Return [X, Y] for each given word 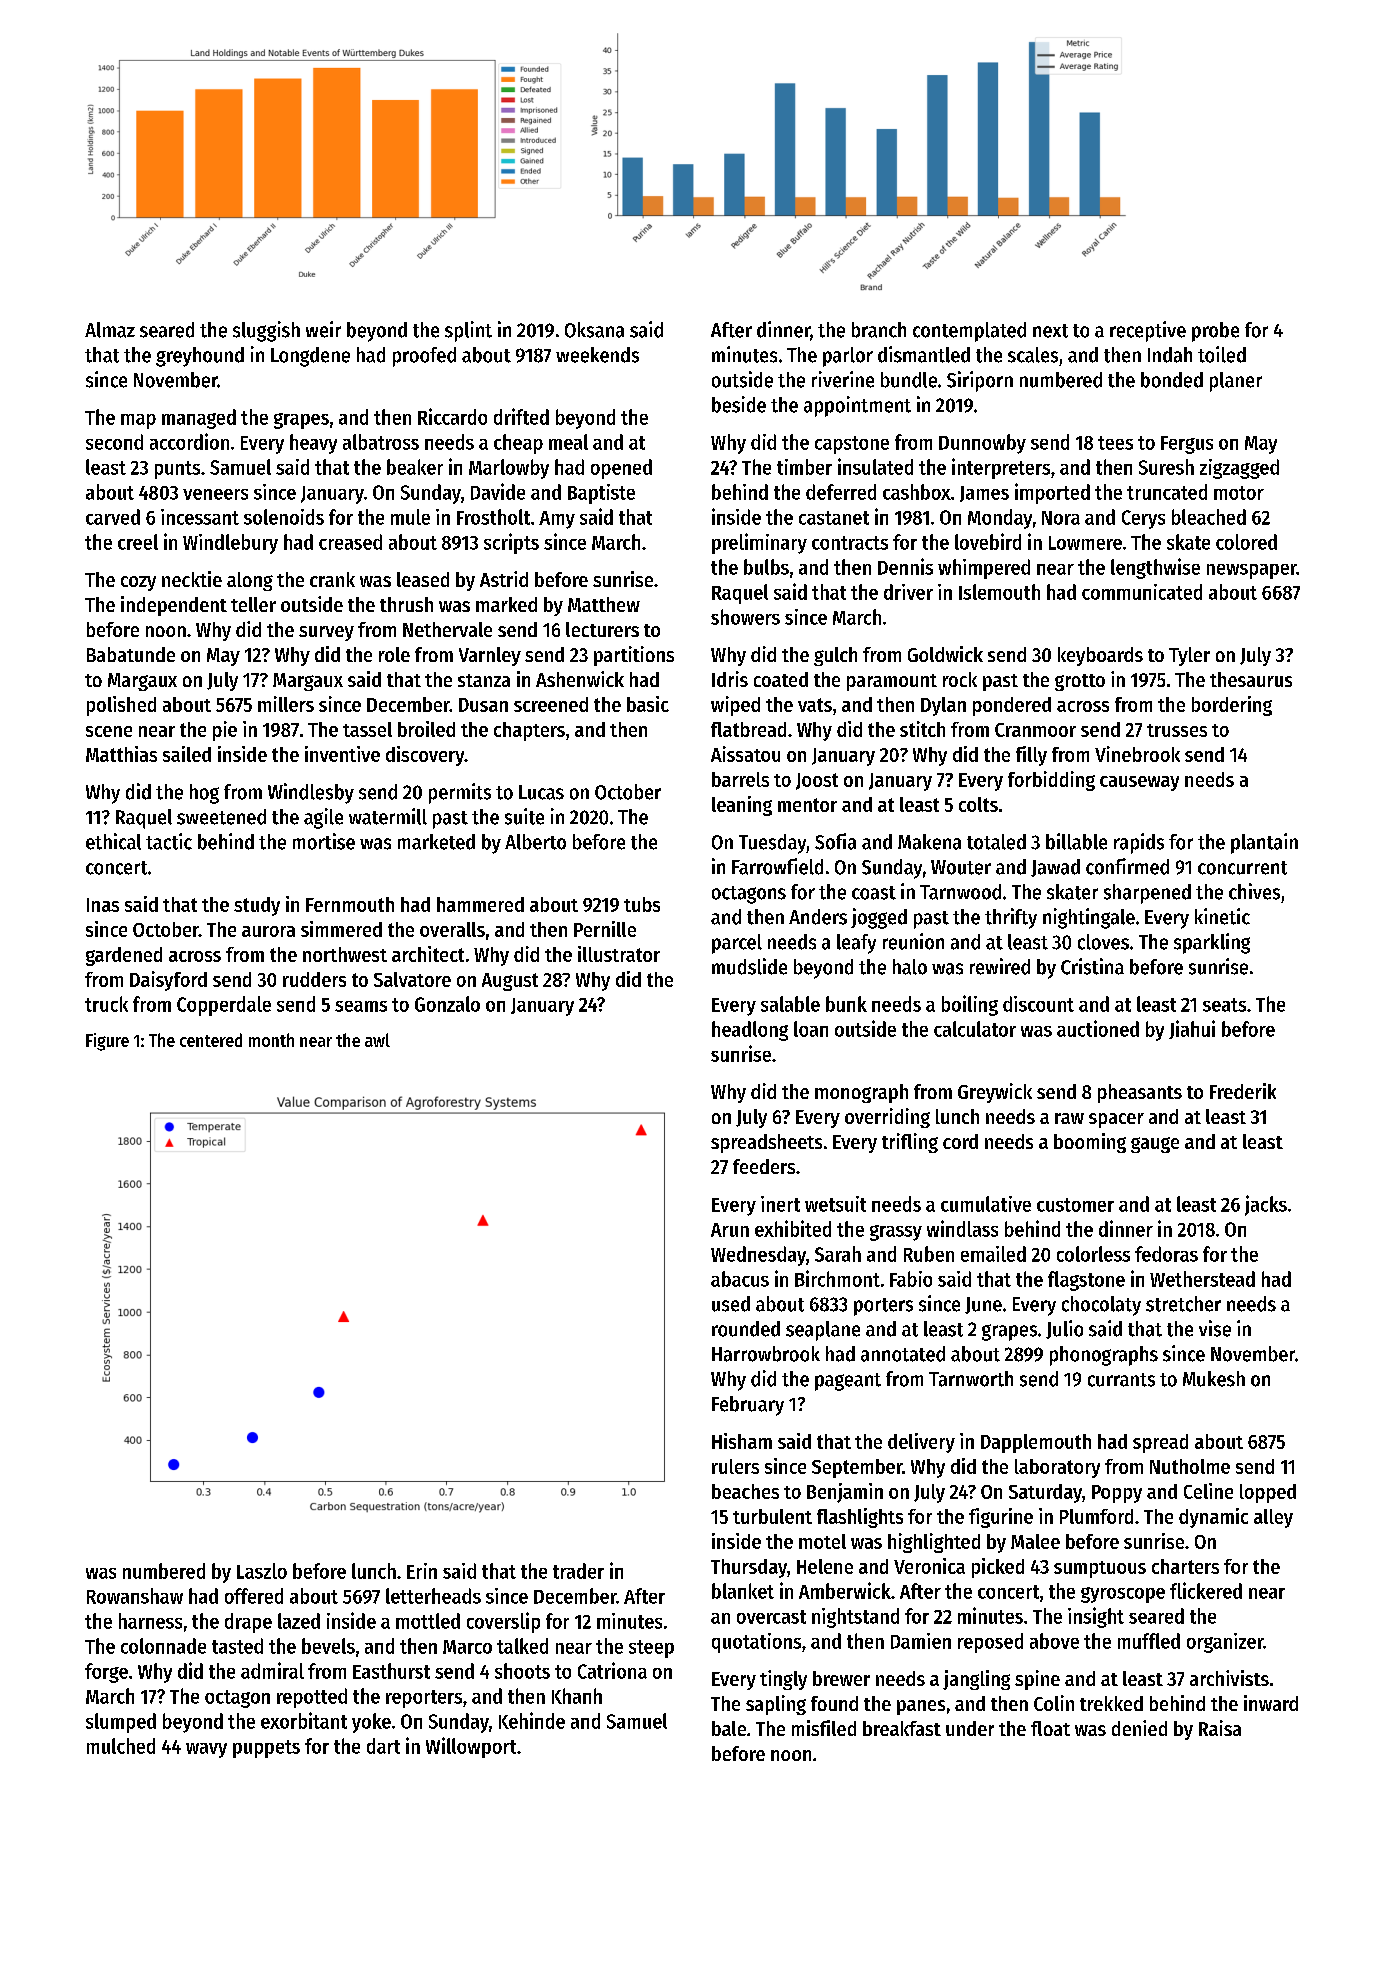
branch [879, 330]
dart [383, 1746]
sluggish [266, 331]
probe [1215, 332]
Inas [103, 905]
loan [811, 1029]
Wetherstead [1202, 1279]
